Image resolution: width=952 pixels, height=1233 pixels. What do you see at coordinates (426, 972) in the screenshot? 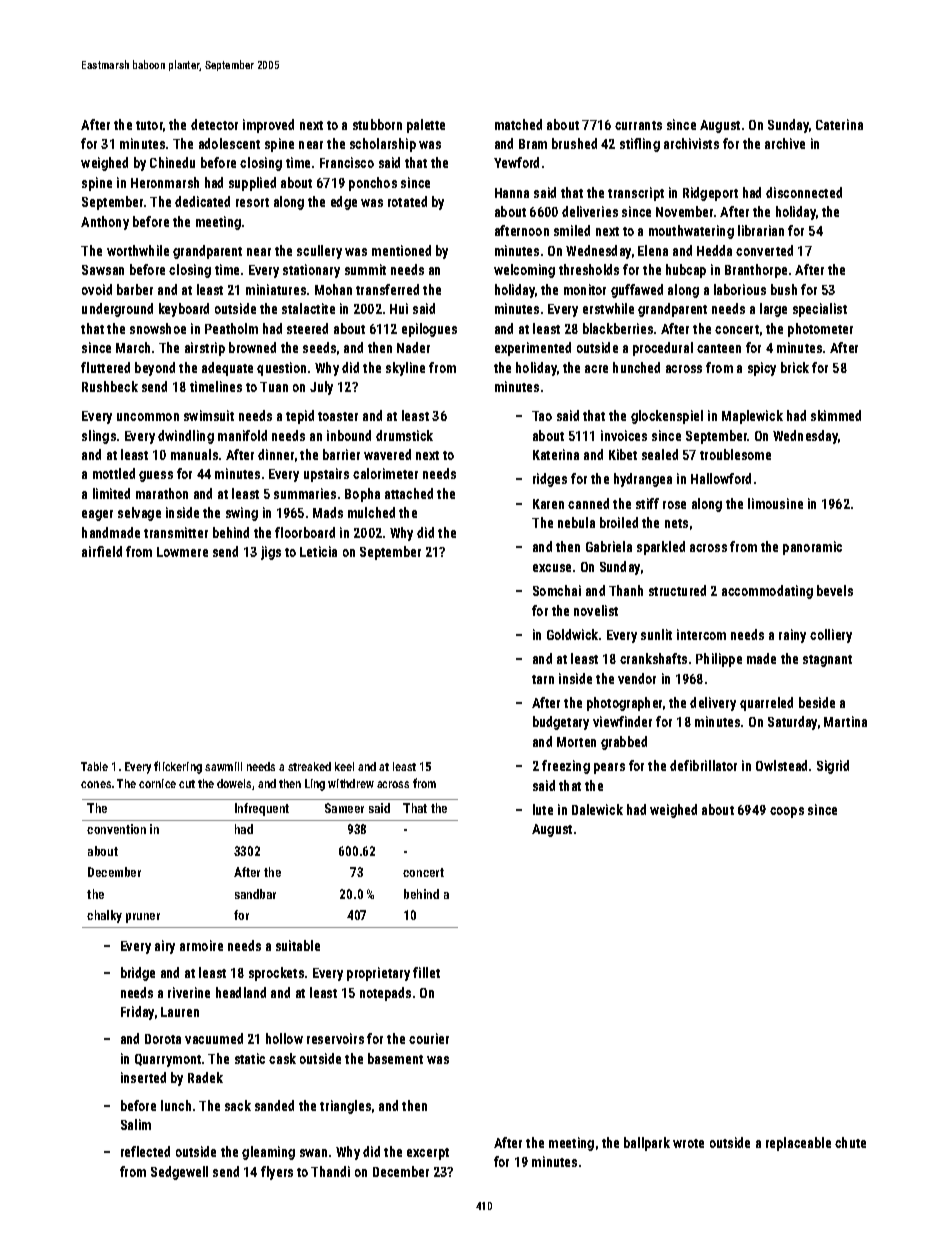
I see `fillet` at bounding box center [426, 972].
